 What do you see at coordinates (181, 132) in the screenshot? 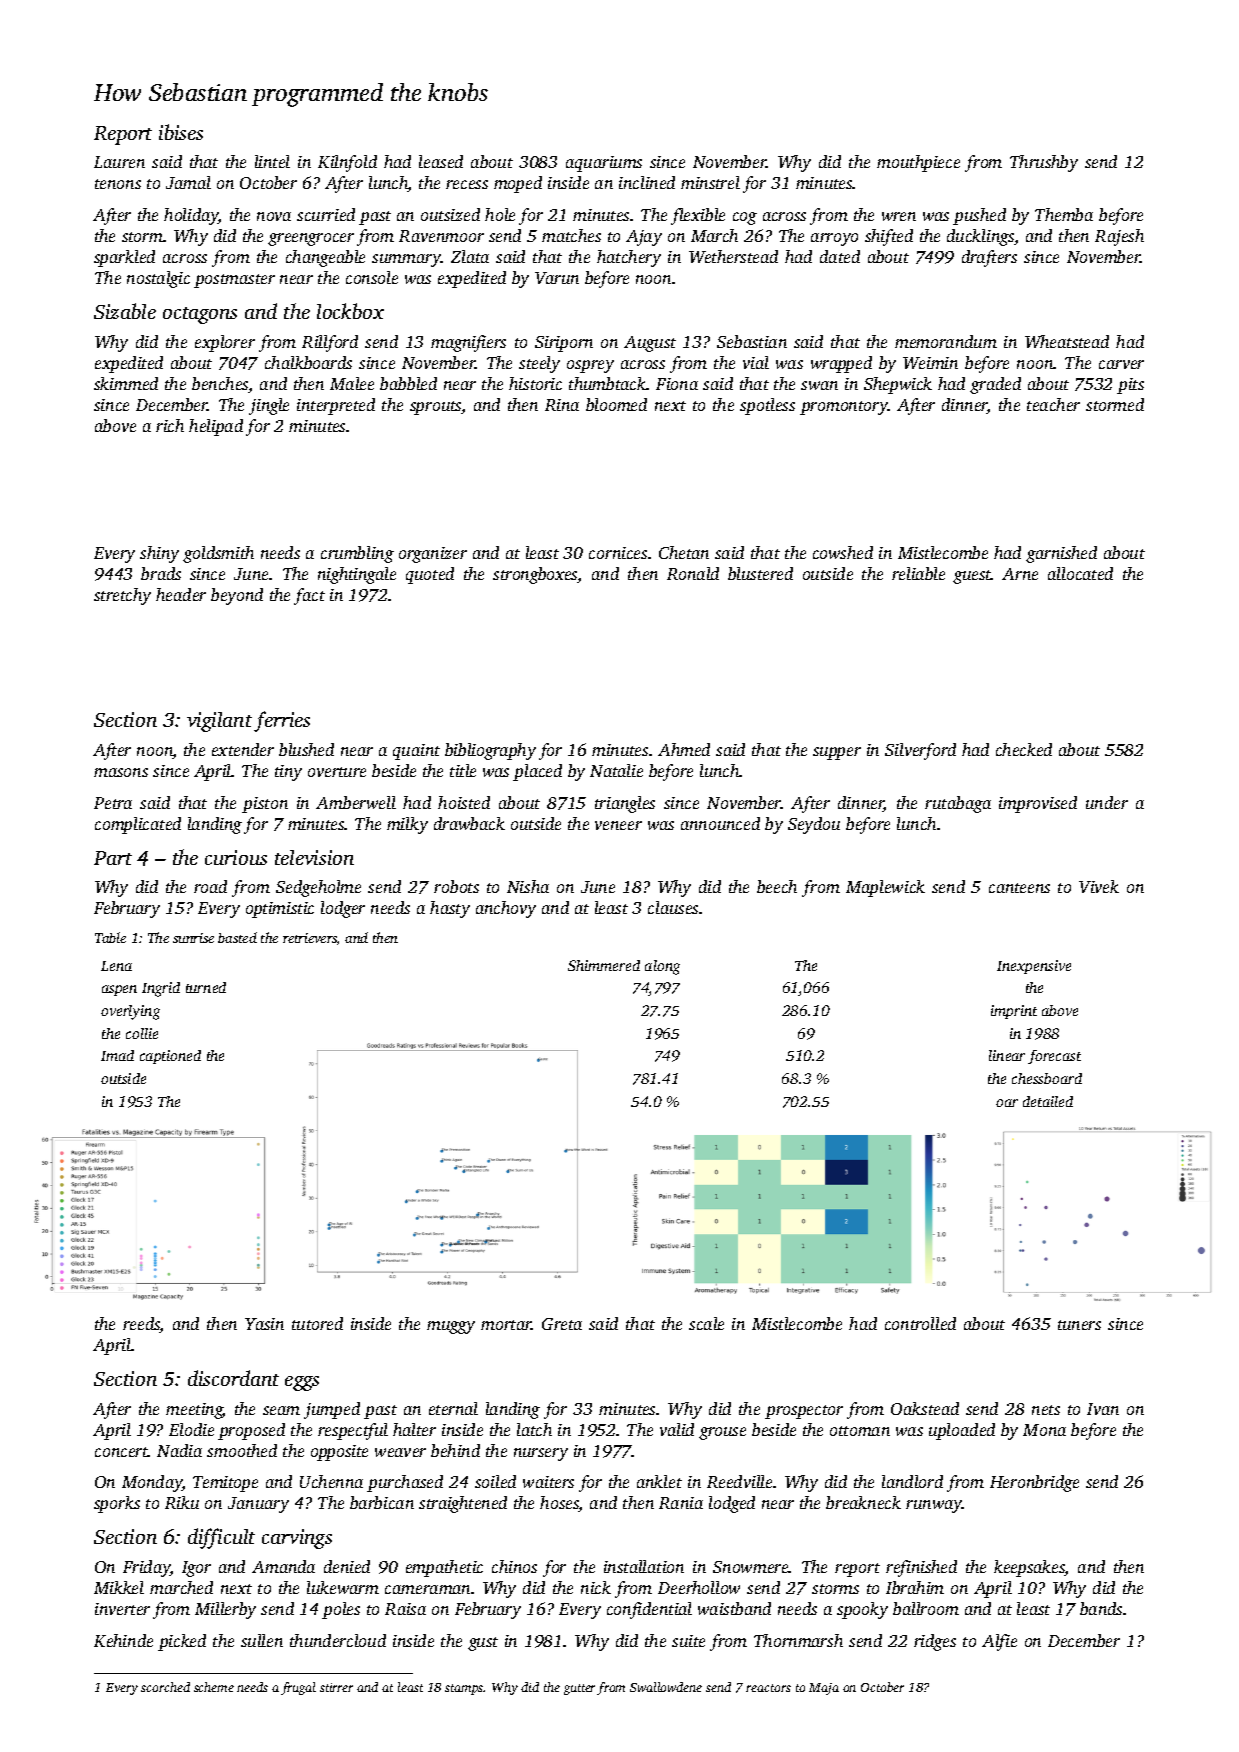
I see `ibises` at bounding box center [181, 132].
